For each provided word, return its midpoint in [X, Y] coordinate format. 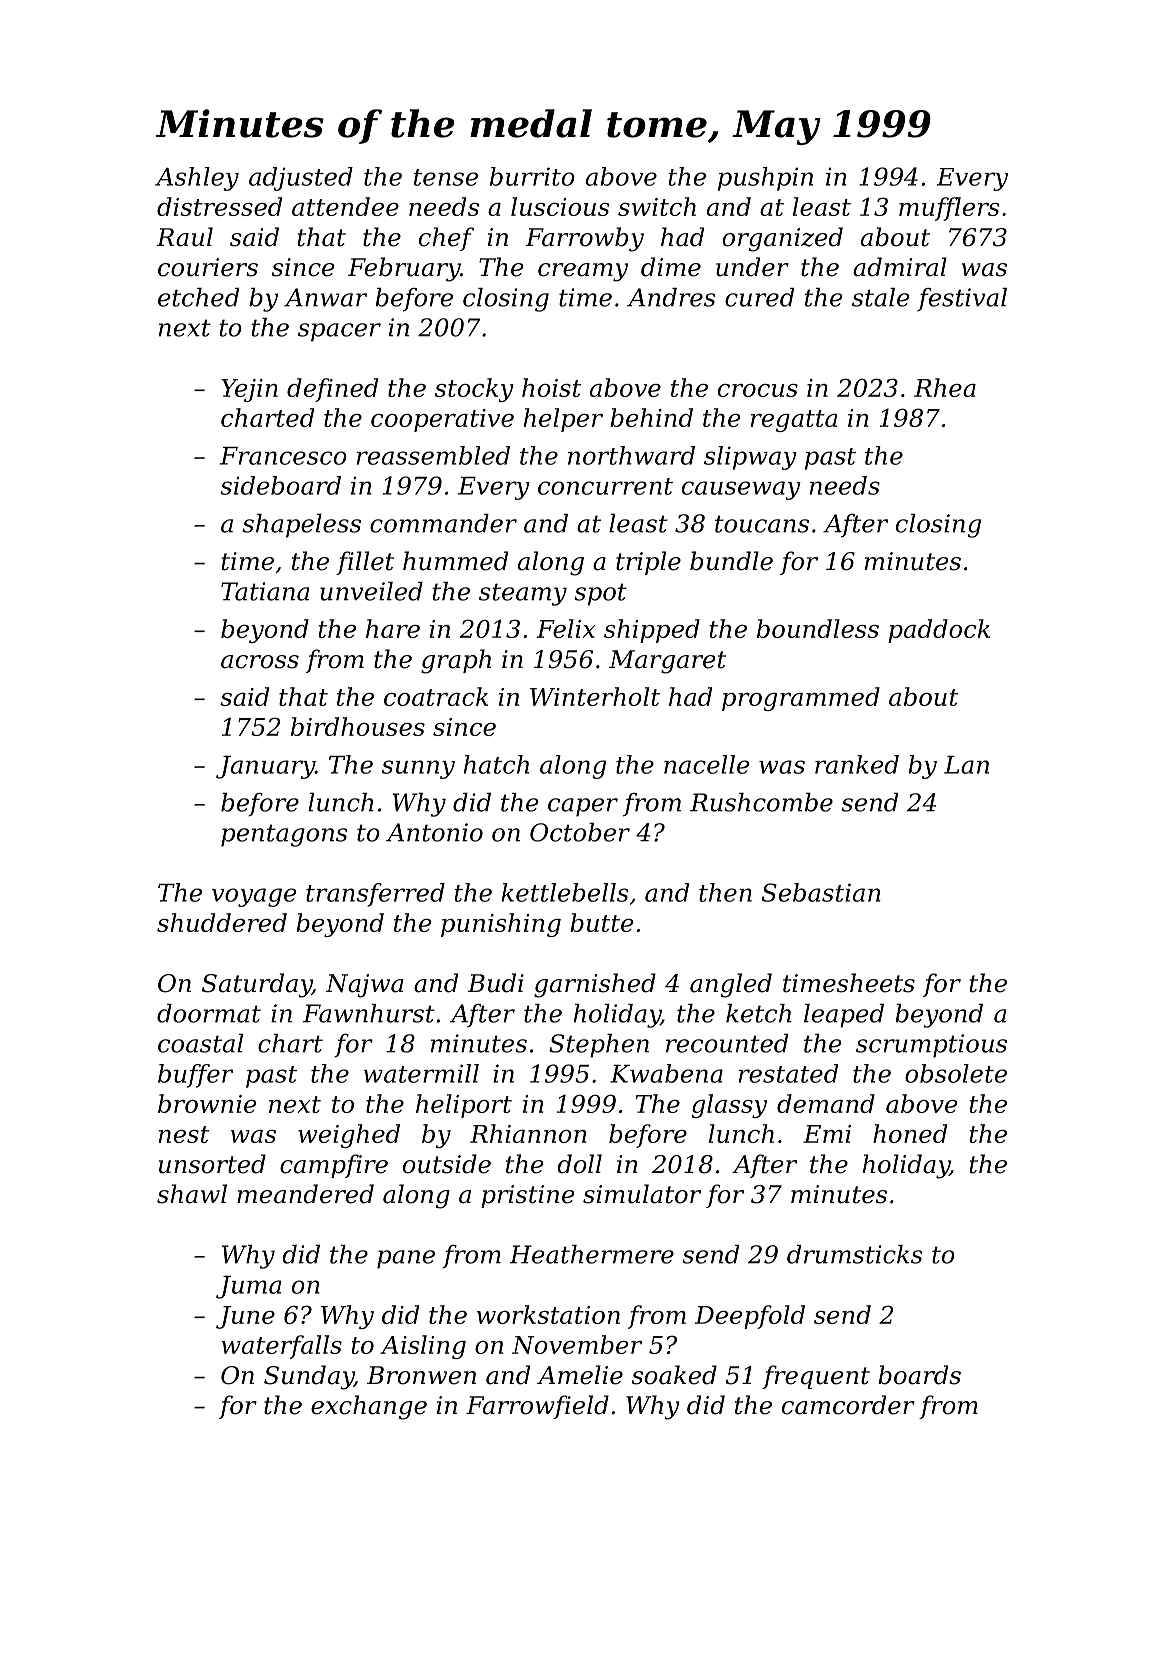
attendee [345, 206]
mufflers [949, 209]
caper [583, 807]
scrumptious [931, 1046]
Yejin [249, 390]
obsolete [956, 1073]
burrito [532, 176]
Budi [495, 983]
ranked [857, 764]
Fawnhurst [369, 1013]
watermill [421, 1073]
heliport [464, 1106]
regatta [794, 421]
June [245, 1317]
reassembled [433, 455]
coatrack [436, 696]
